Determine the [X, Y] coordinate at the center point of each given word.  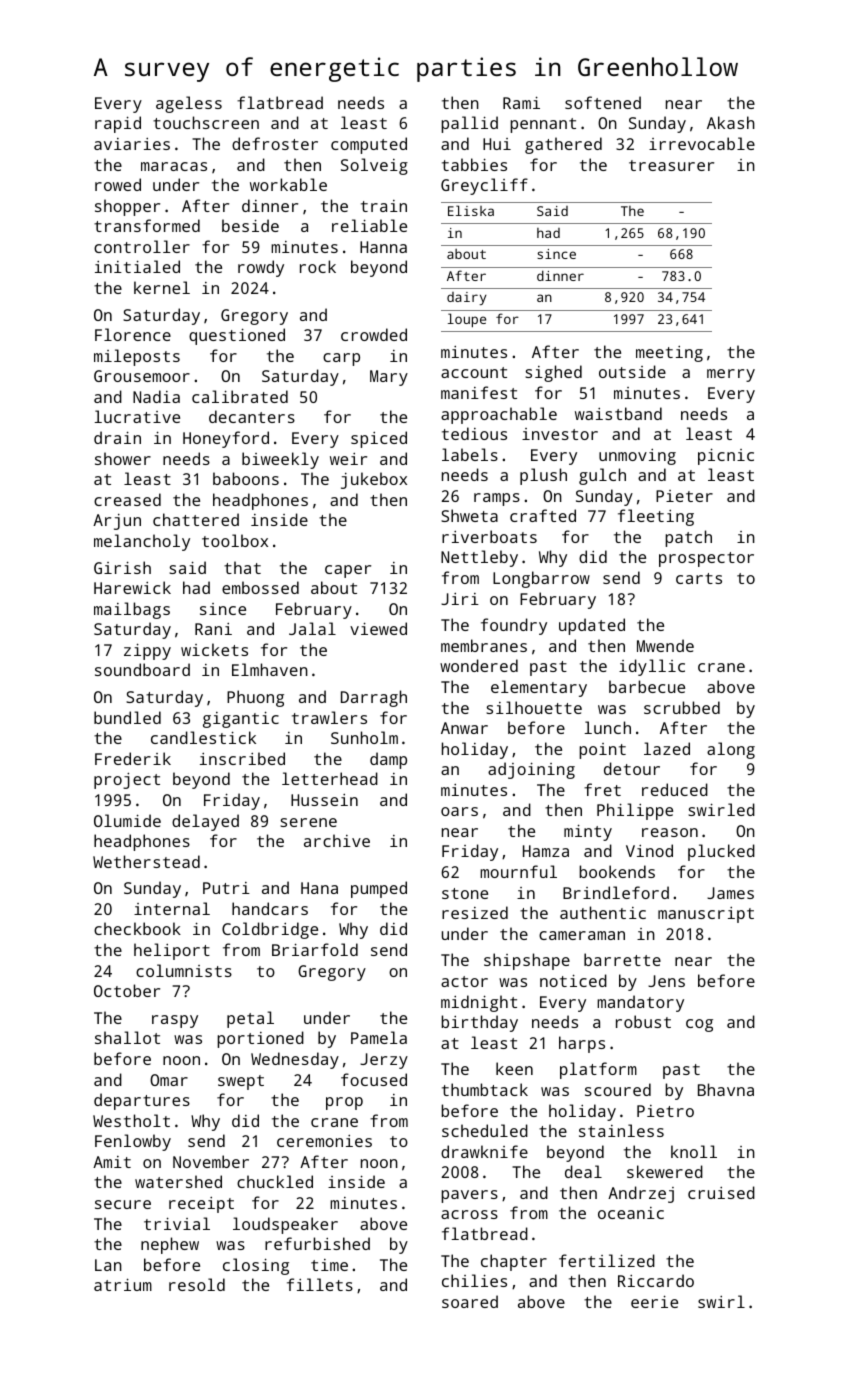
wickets [214, 649]
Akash [731, 122]
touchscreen [206, 122]
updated [592, 626]
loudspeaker [285, 1225]
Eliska [471, 210]
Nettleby [479, 558]
